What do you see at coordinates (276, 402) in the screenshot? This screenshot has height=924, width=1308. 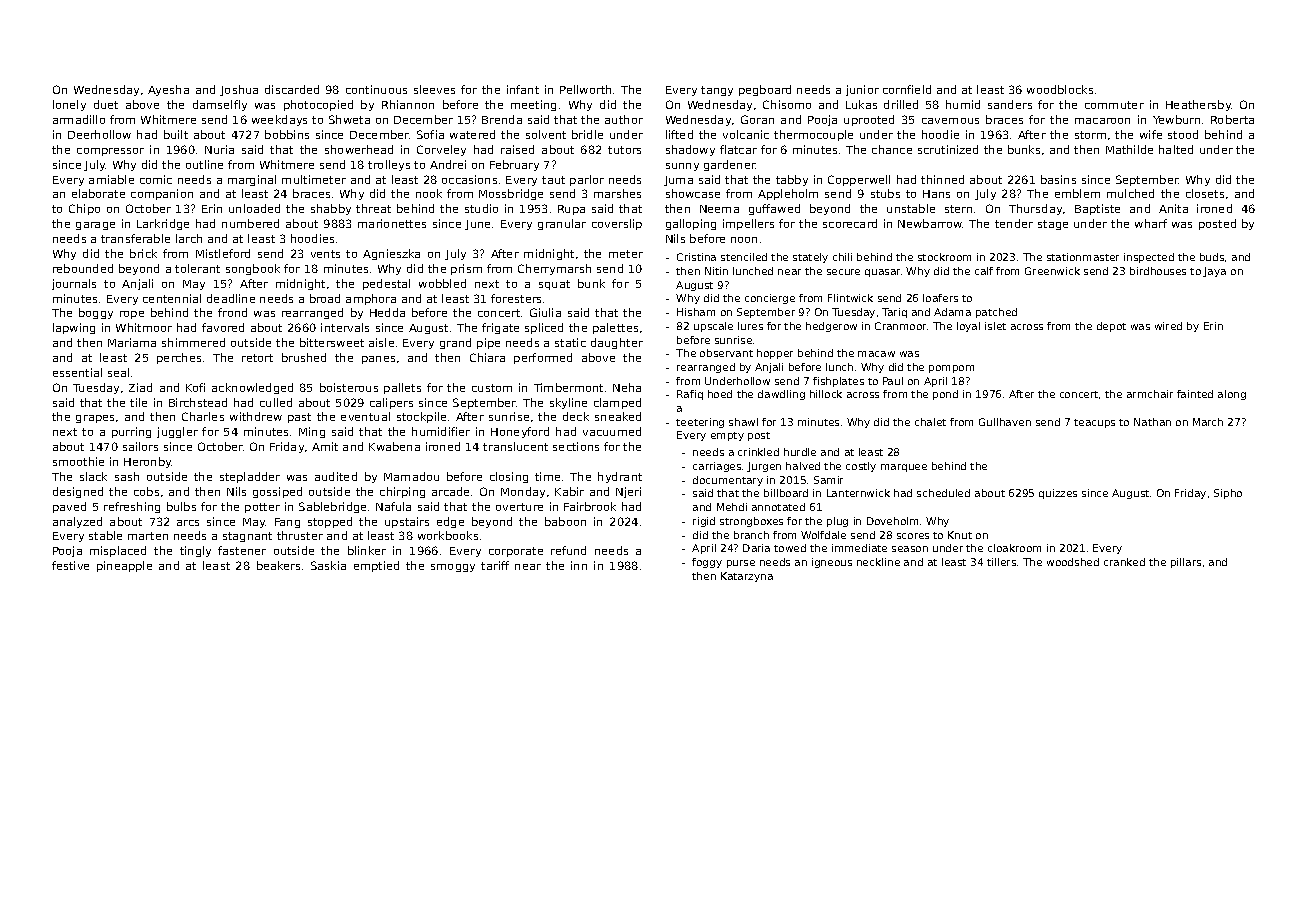 I see `culled` at bounding box center [276, 402].
